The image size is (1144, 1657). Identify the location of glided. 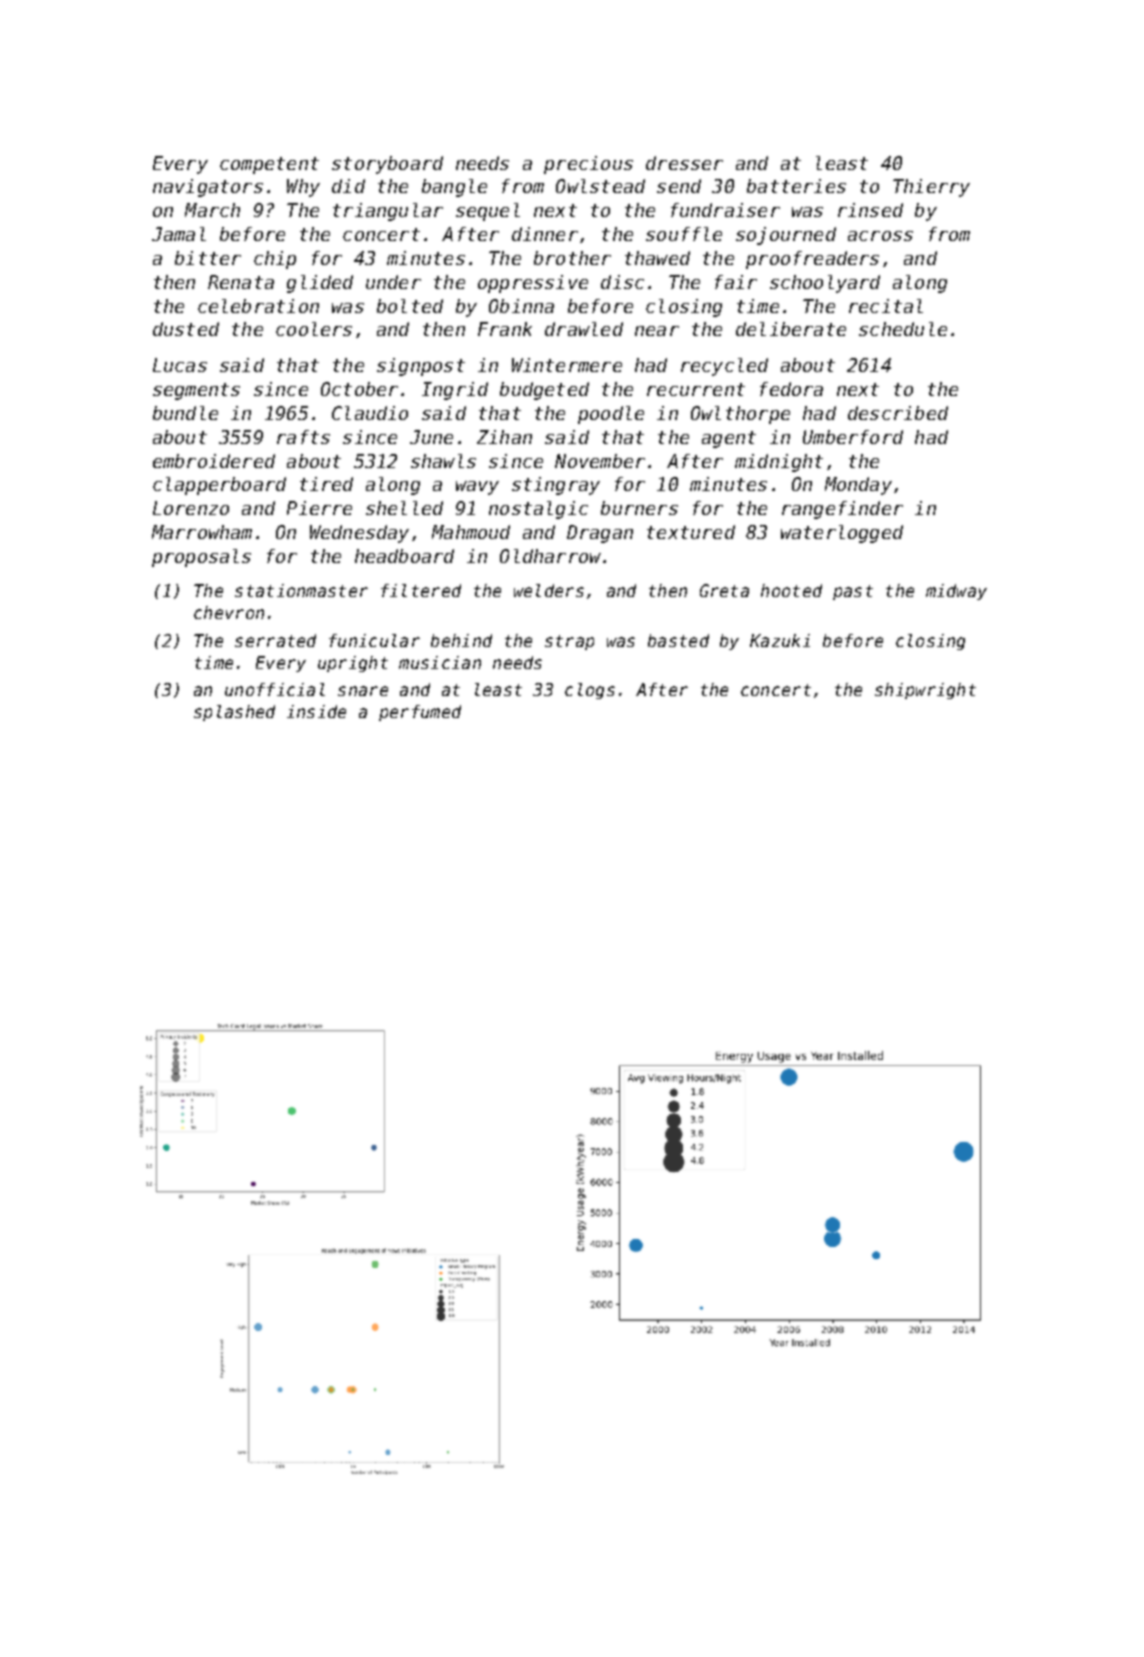
(320, 284).
